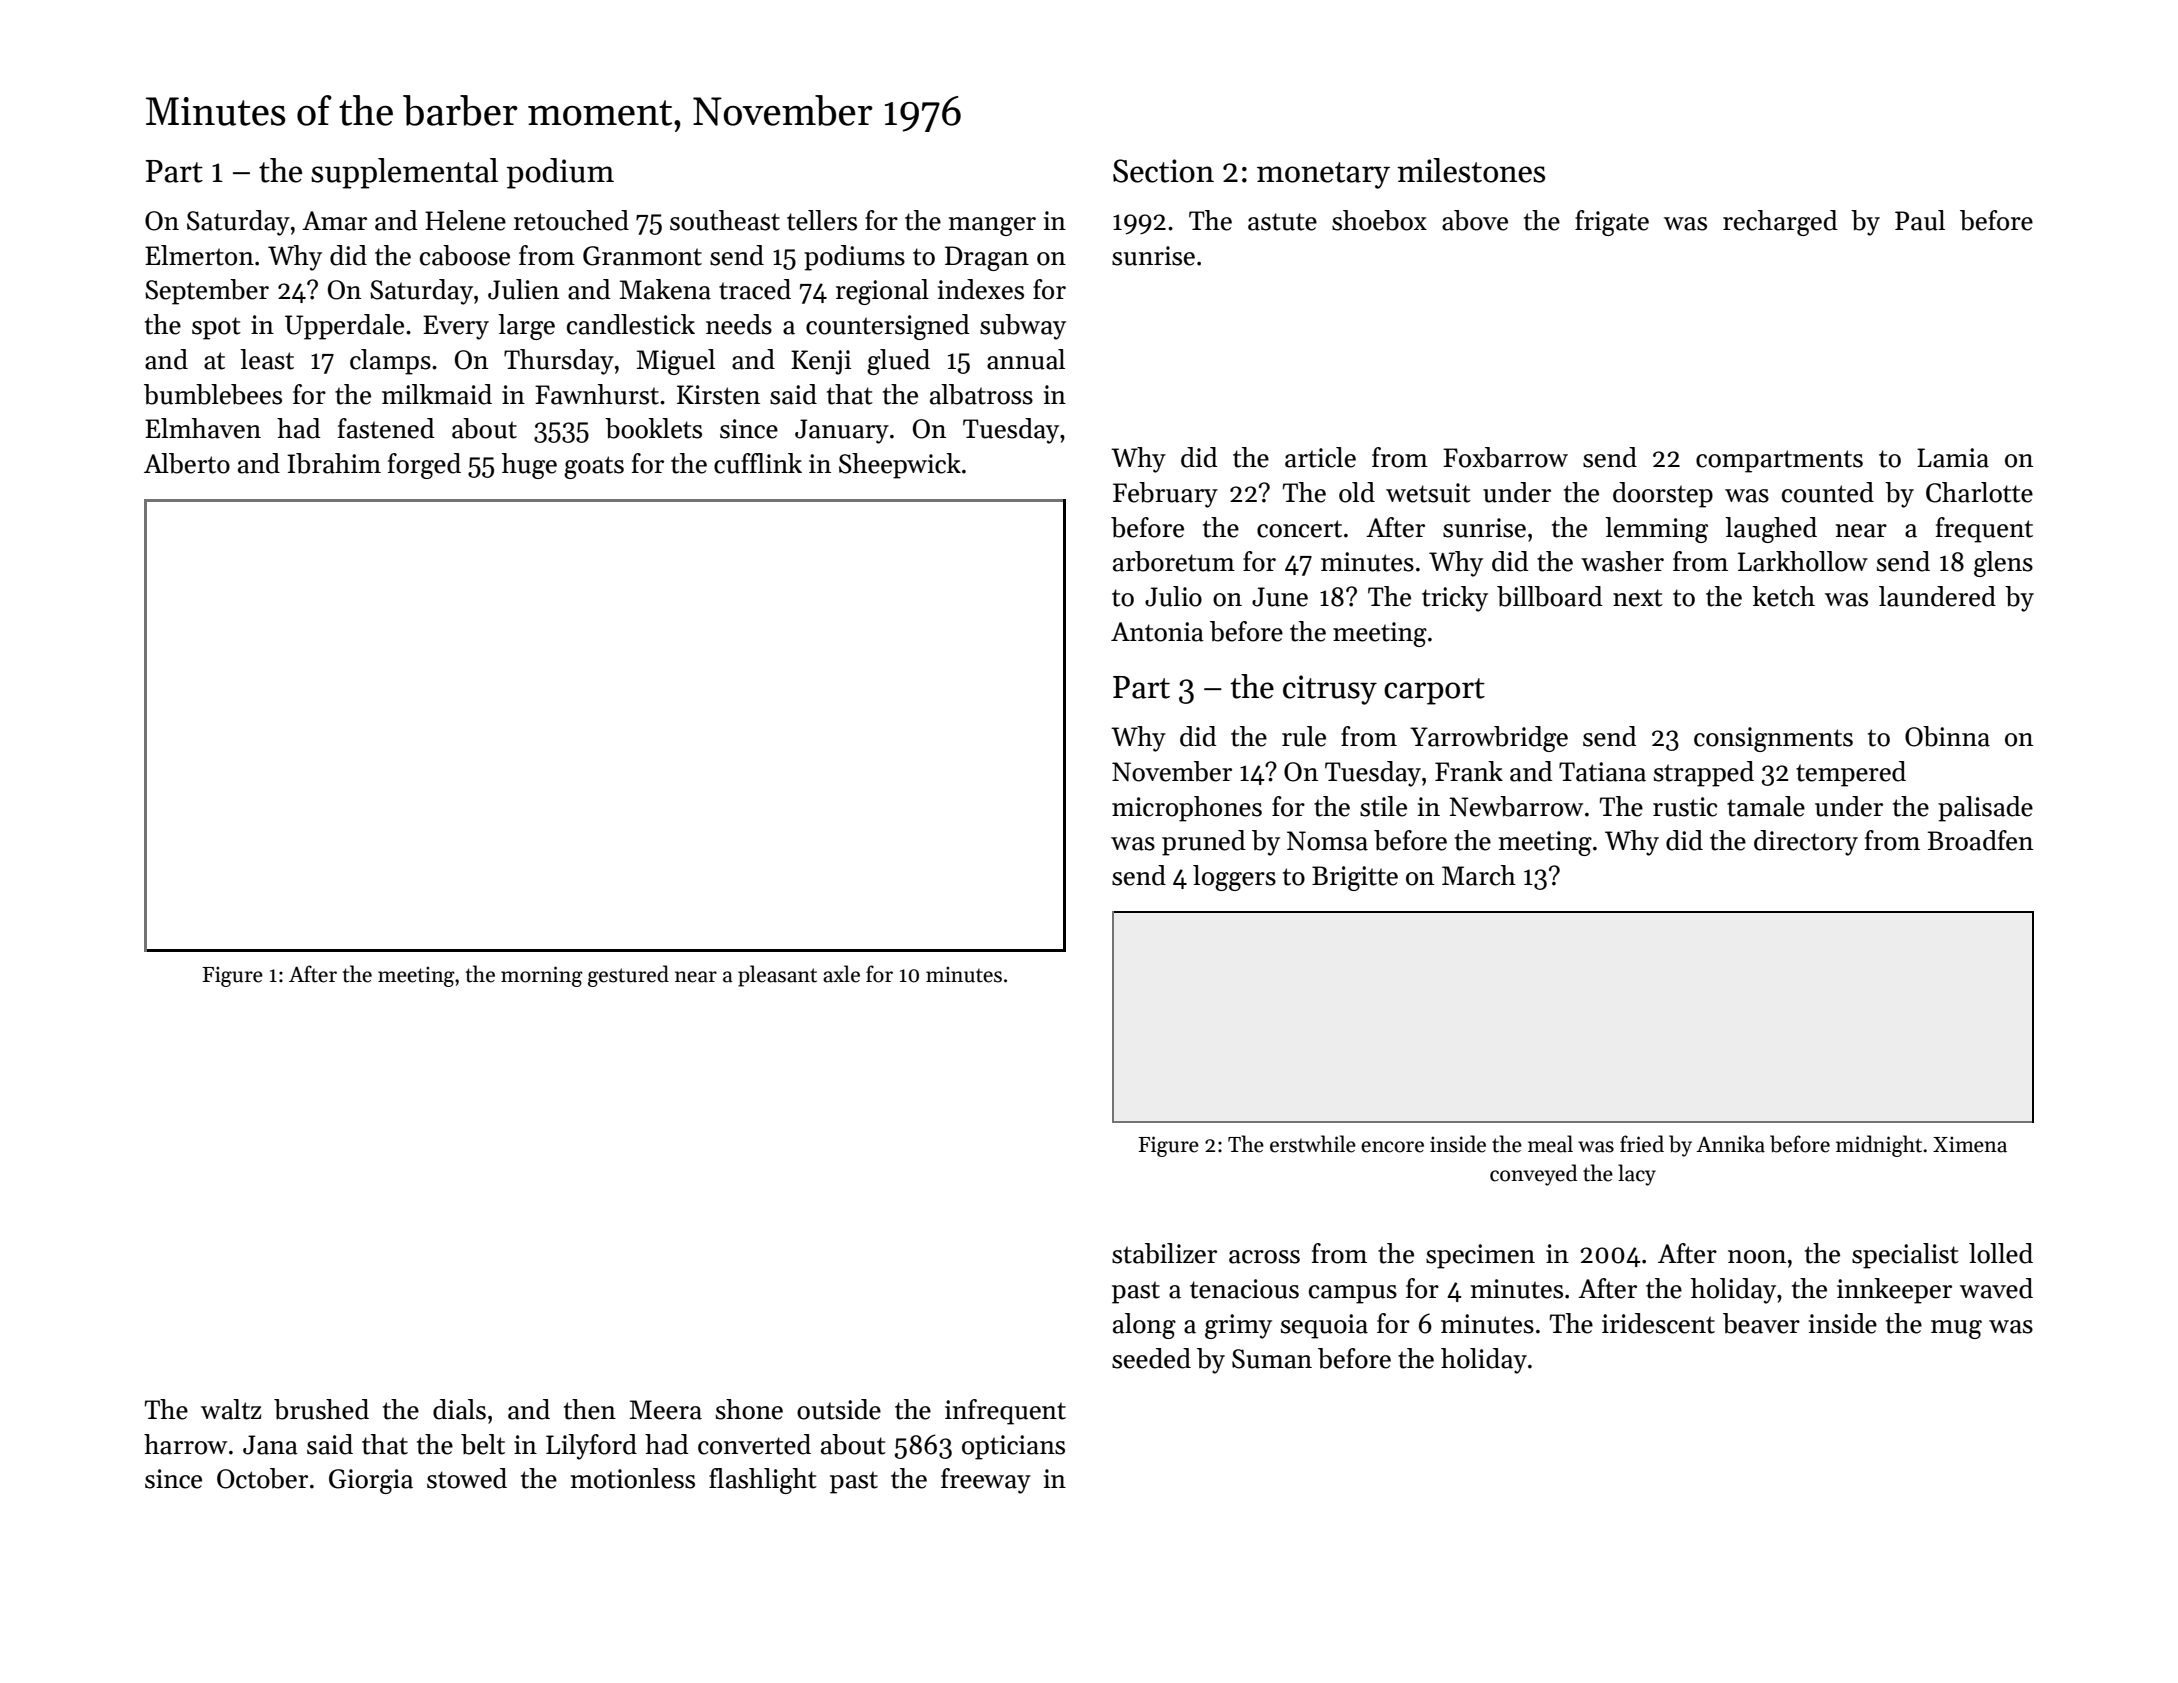  I want to click on Amar, so click(334, 221).
